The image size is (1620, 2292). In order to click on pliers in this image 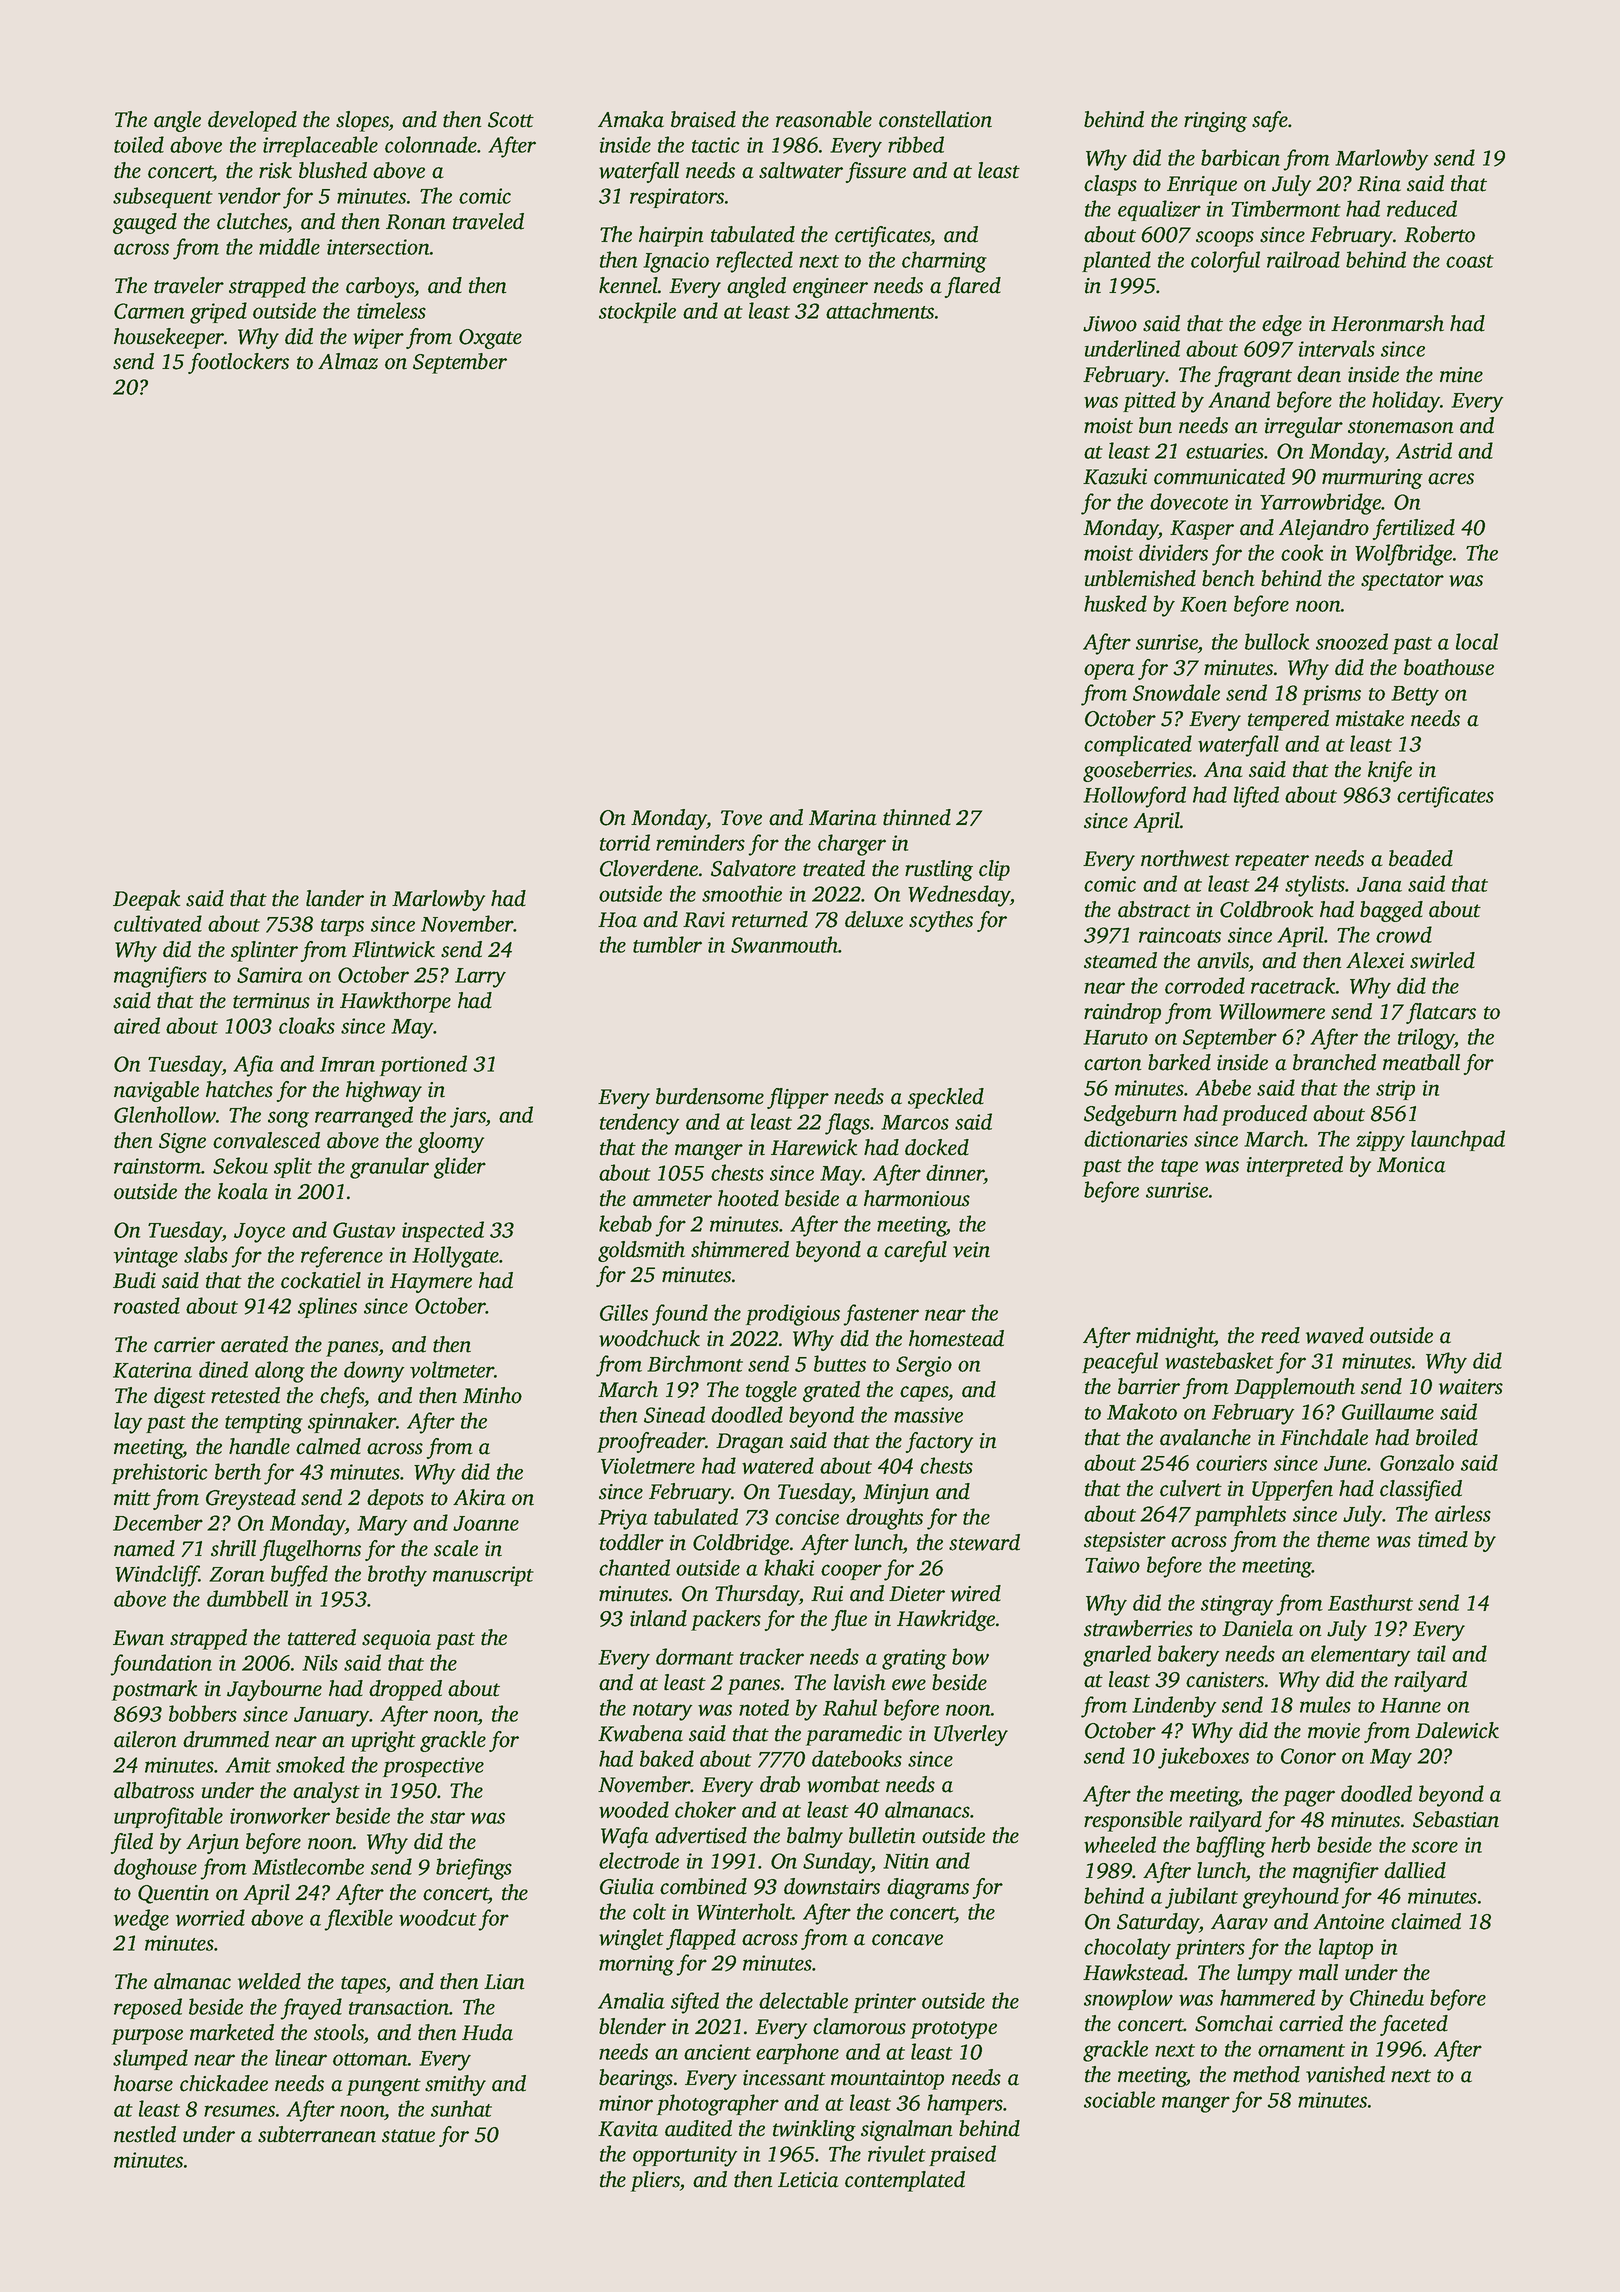, I will do `click(655, 2181)`.
